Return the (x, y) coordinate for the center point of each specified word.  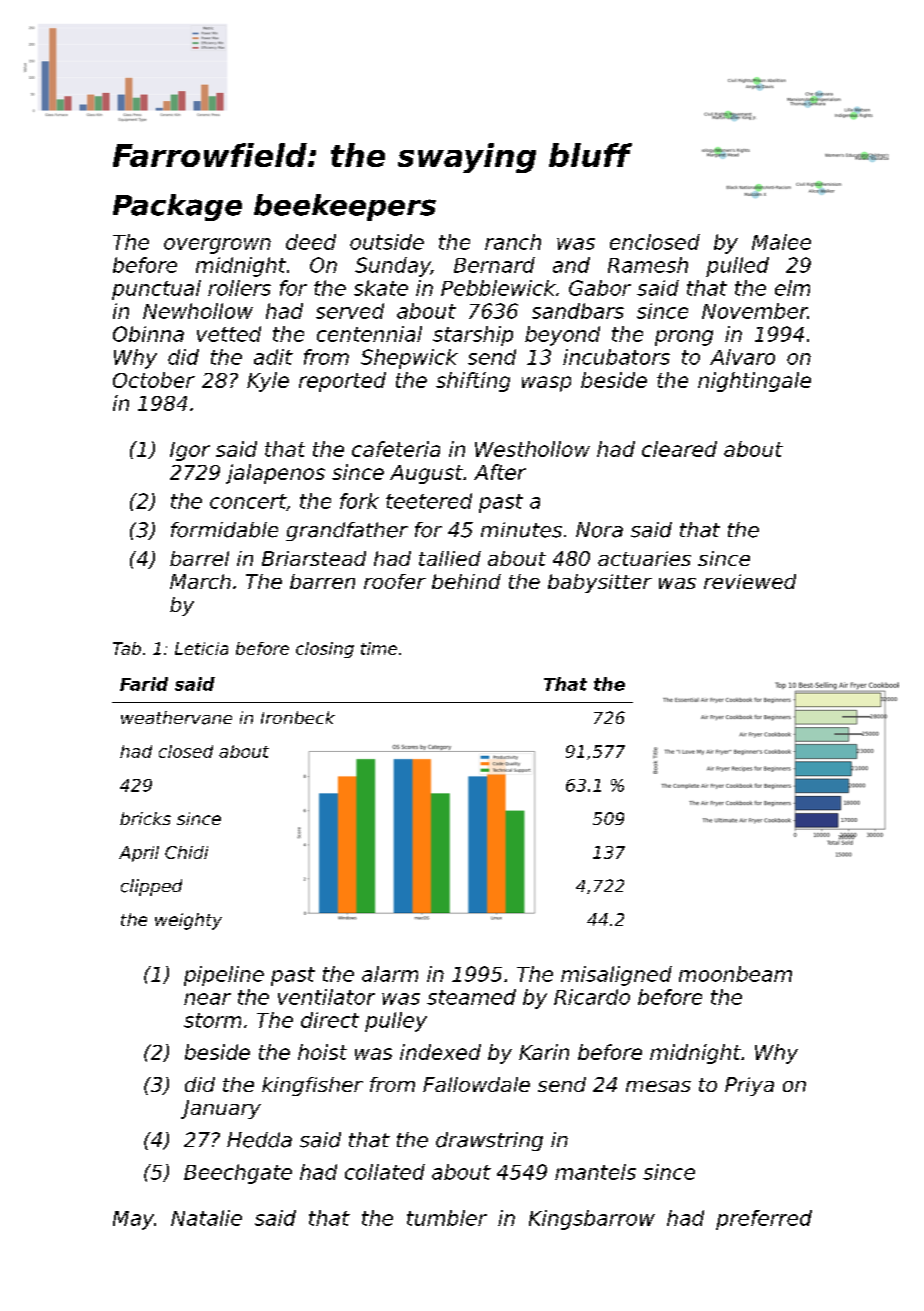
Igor (190, 451)
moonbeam (735, 974)
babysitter (600, 583)
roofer (395, 581)
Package (177, 207)
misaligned (616, 976)
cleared (679, 449)
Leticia (201, 648)
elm (792, 288)
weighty (188, 921)
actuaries (644, 558)
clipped (151, 887)
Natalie (206, 1218)
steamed (471, 997)
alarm (390, 974)
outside (387, 242)
